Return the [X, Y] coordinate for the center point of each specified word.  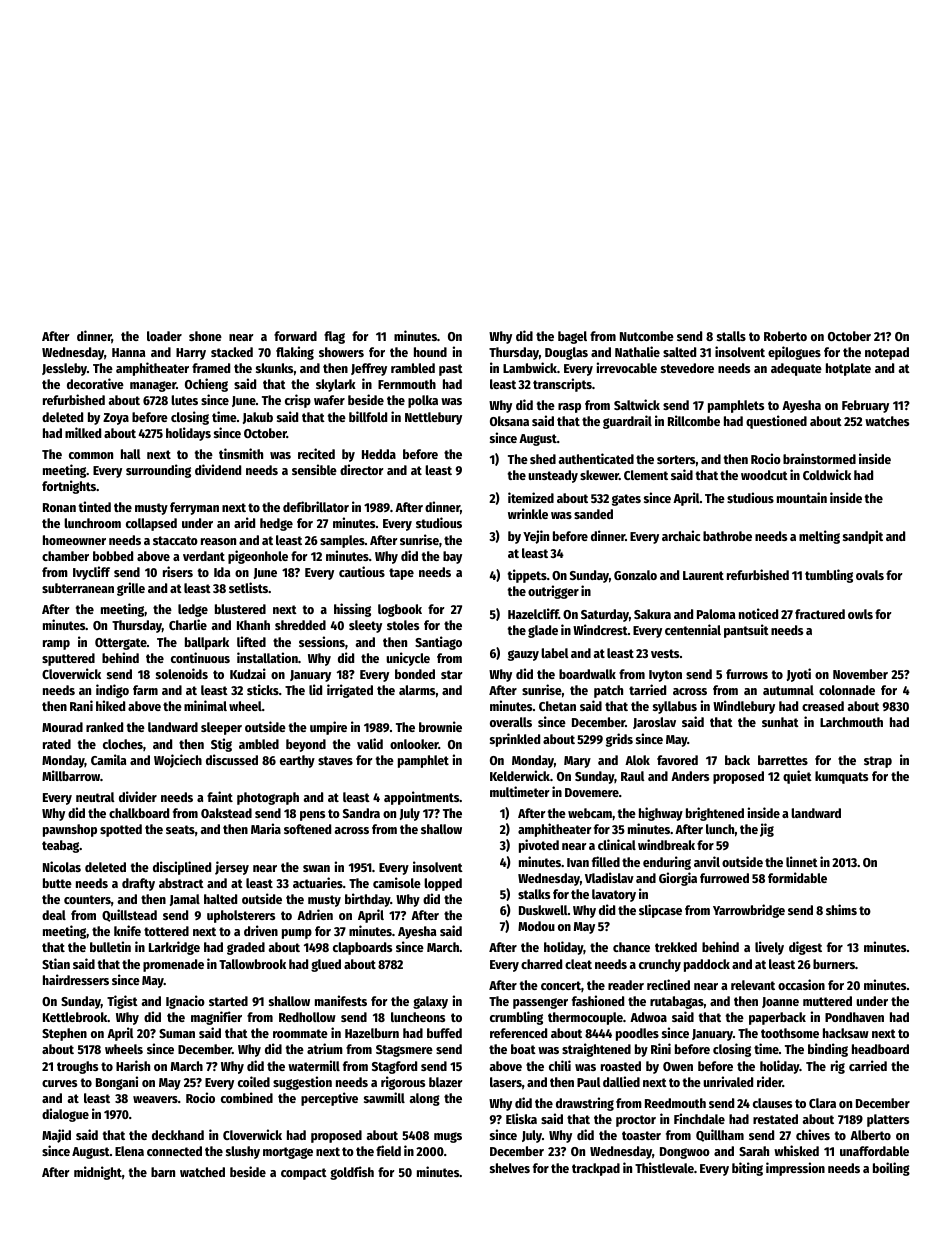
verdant [204, 556]
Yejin [536, 537]
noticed [758, 613]
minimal [205, 705]
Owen [678, 1066]
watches [887, 421]
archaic [681, 535]
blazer [446, 1082]
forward [295, 336]
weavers [155, 1099]
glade [543, 631]
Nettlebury [433, 418]
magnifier [216, 1018]
